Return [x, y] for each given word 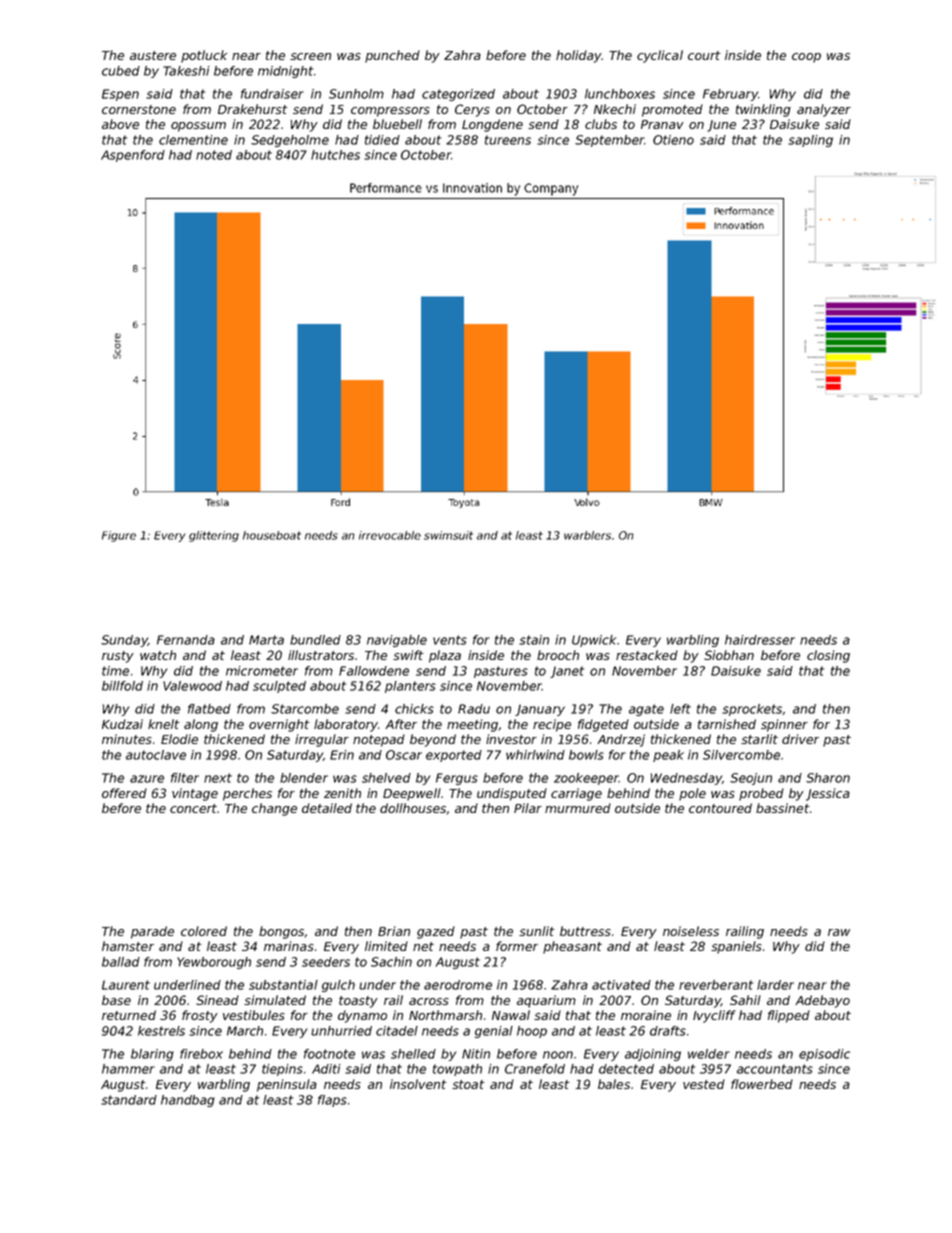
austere [153, 55]
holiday [578, 56]
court [704, 55]
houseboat [272, 535]
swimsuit [448, 535]
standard [129, 1100]
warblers [587, 535]
